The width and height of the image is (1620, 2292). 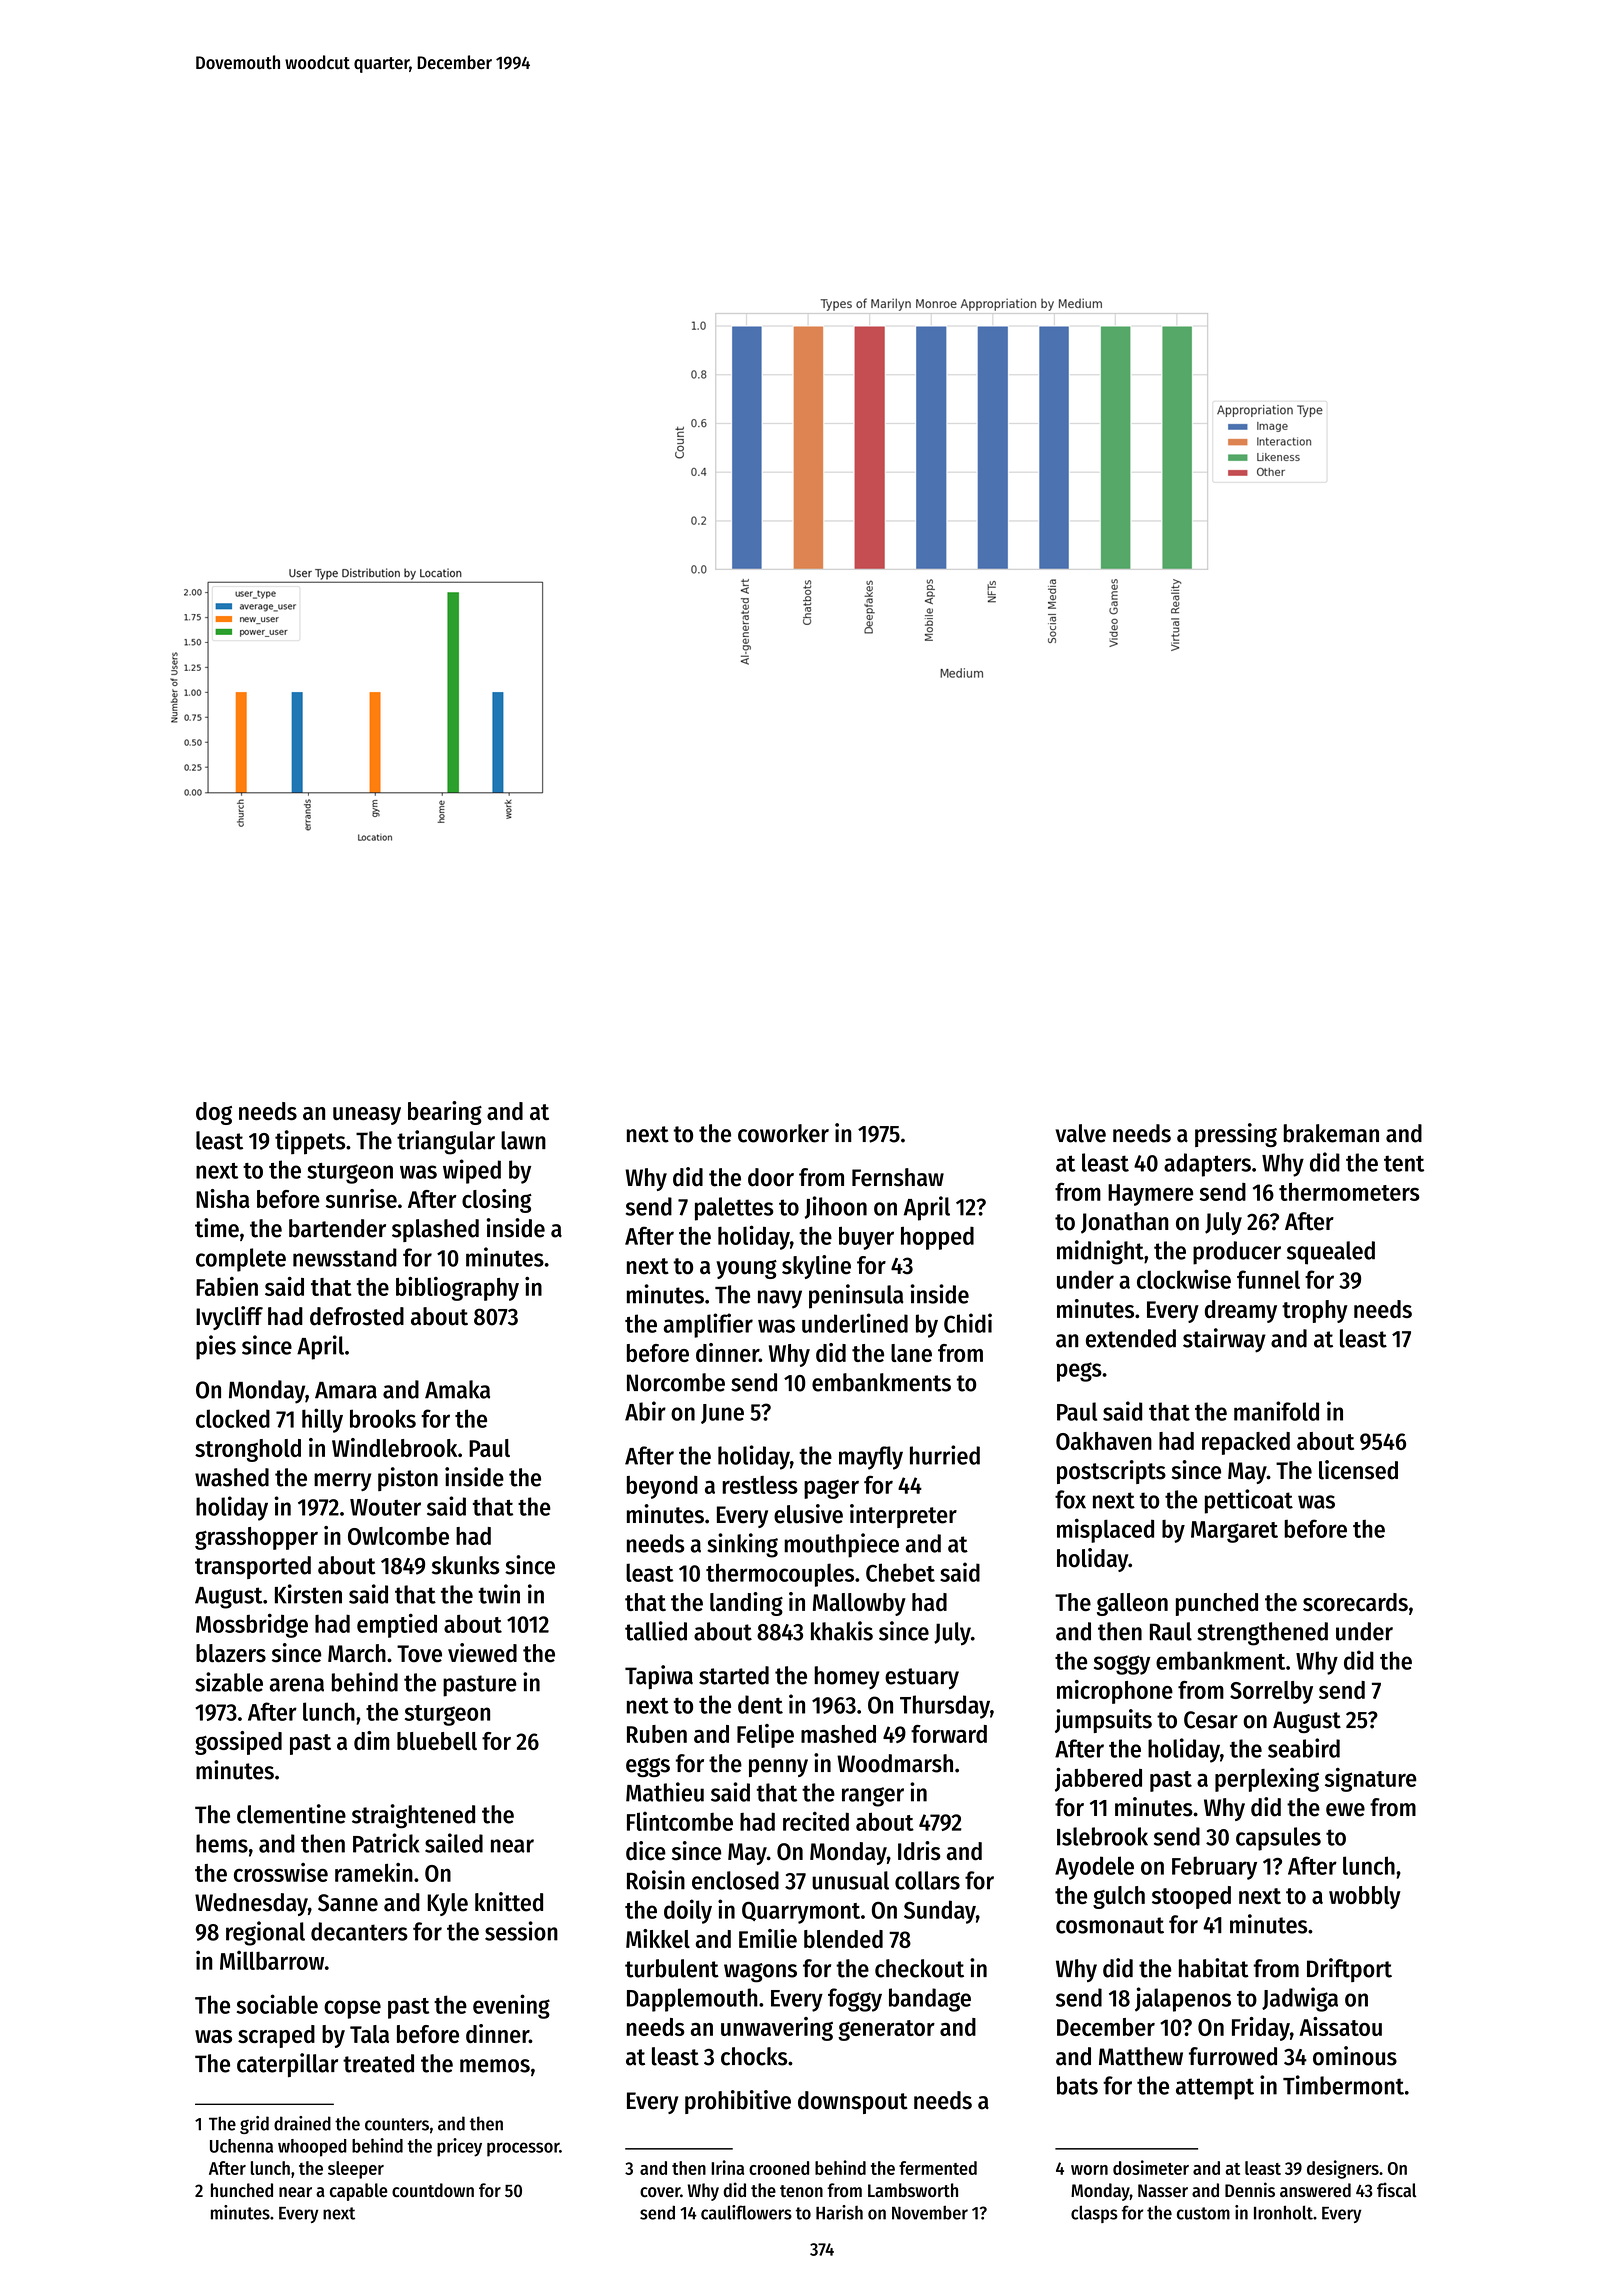 I want to click on session, so click(x=521, y=1931).
